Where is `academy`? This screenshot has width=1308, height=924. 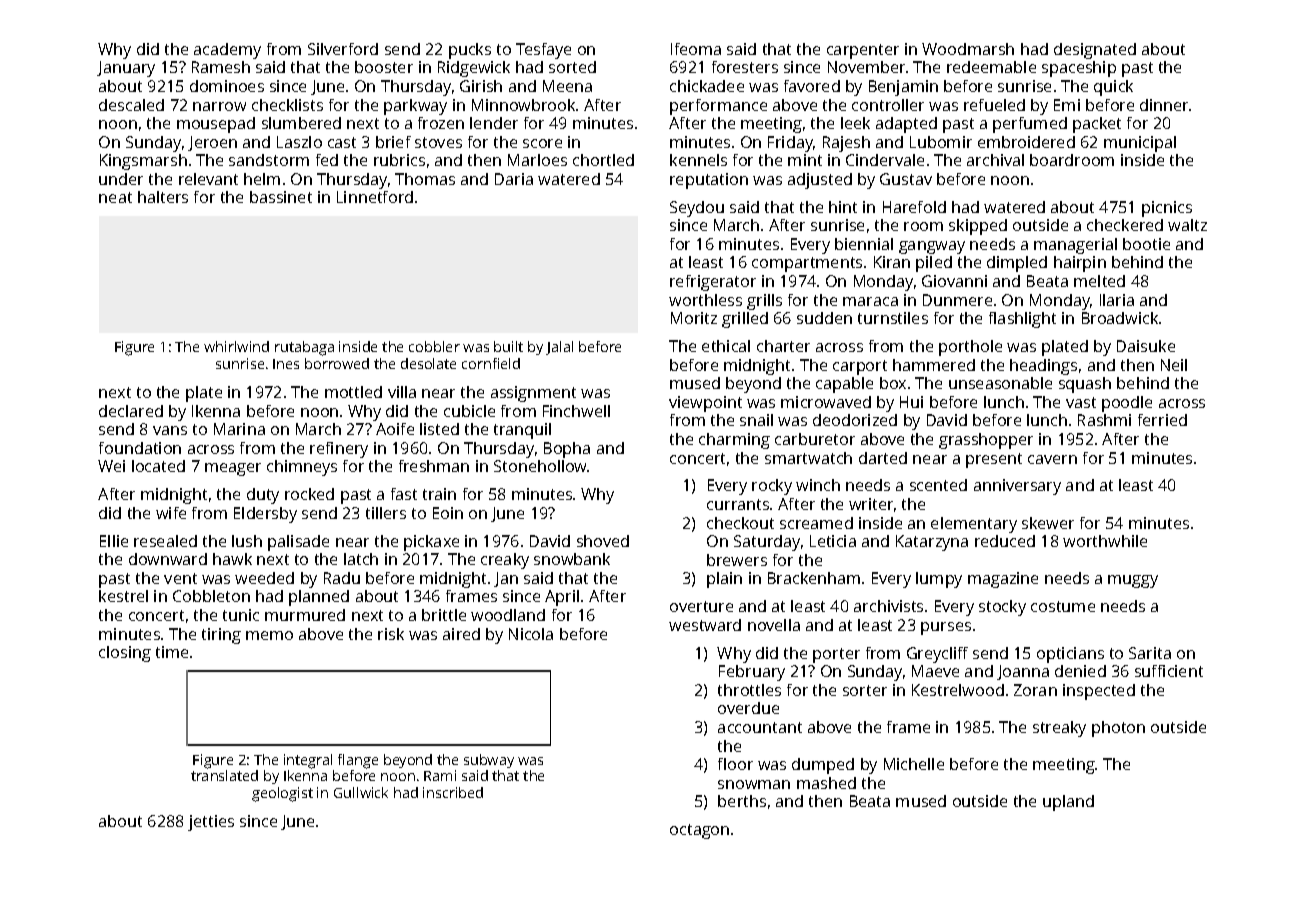 academy is located at coordinates (227, 51).
